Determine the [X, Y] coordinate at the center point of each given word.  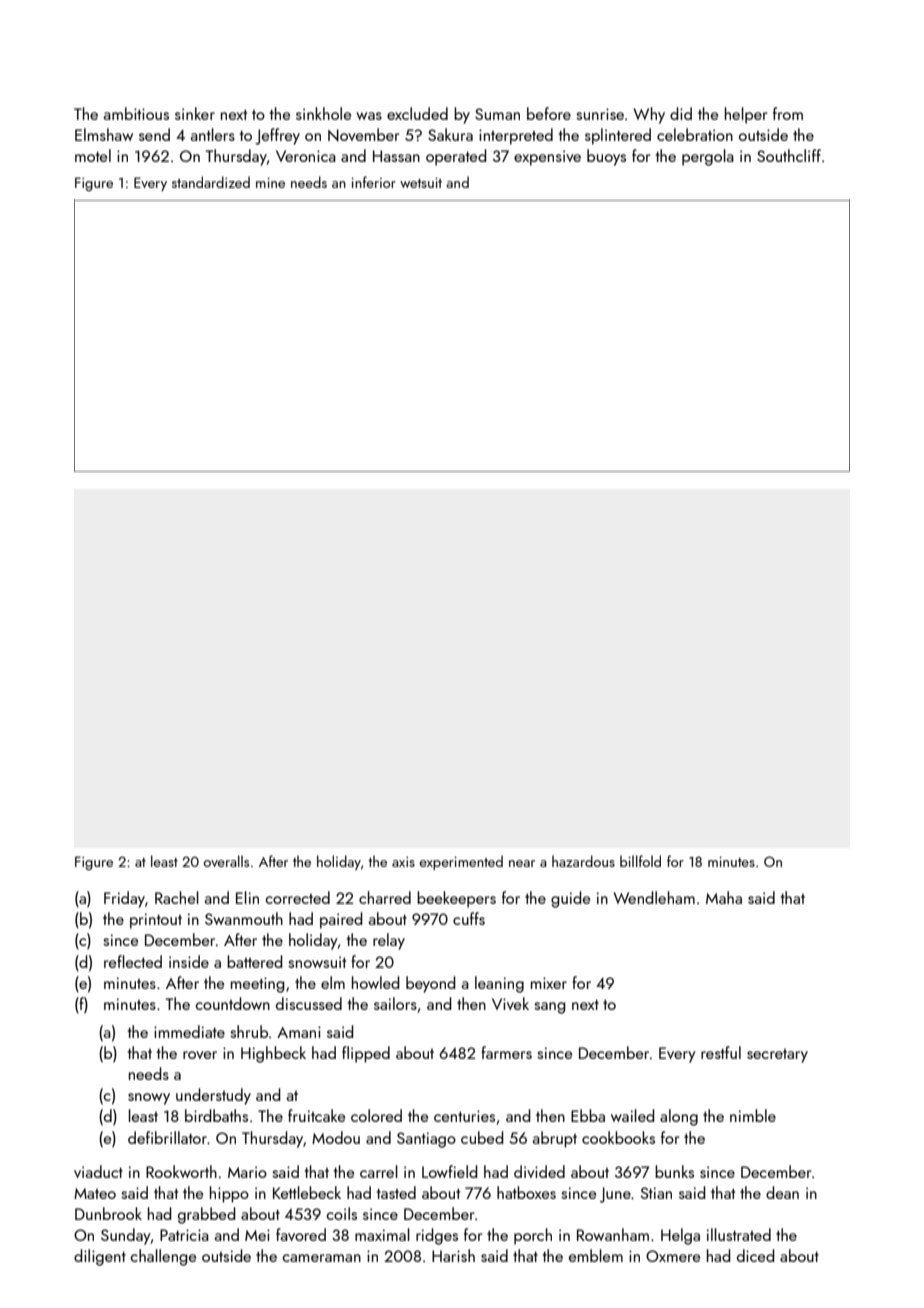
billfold [640, 861]
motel [93, 155]
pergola [708, 157]
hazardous [583, 861]
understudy [213, 1096]
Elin [247, 897]
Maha [724, 897]
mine [270, 183]
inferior [373, 182]
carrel [379, 1171]
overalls [226, 861]
